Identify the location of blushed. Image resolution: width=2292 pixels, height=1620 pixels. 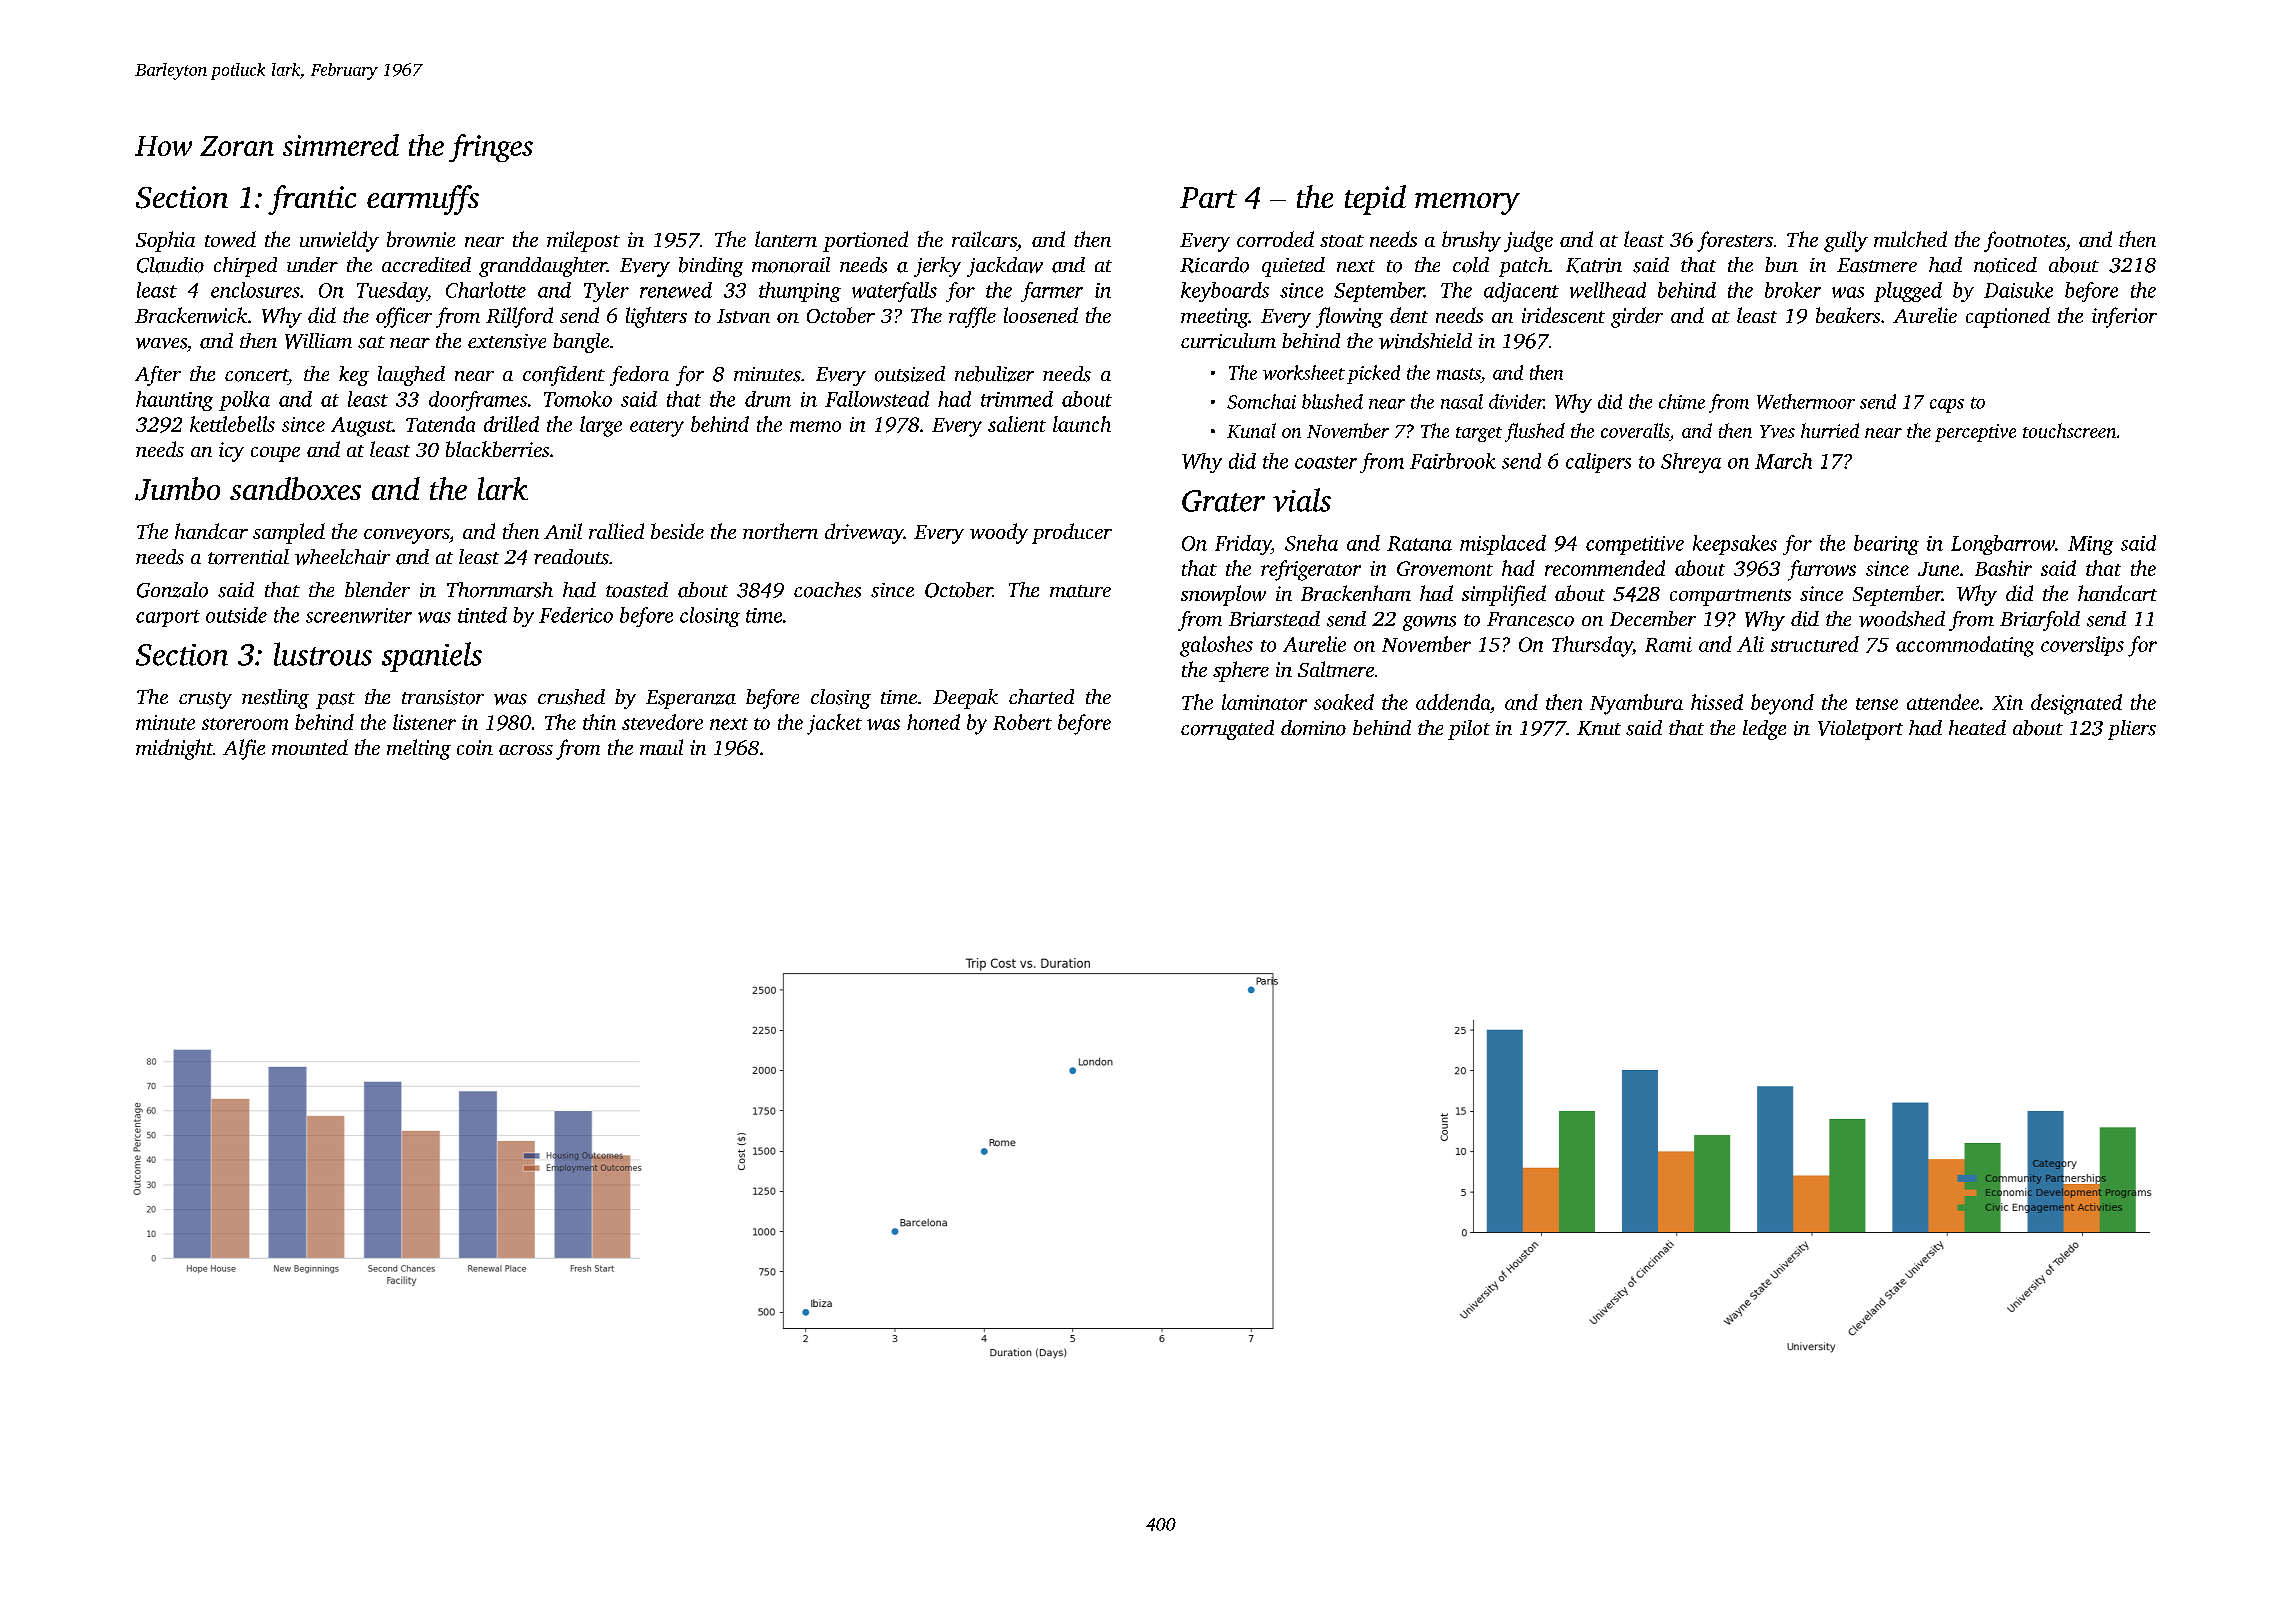
(1332, 401).
